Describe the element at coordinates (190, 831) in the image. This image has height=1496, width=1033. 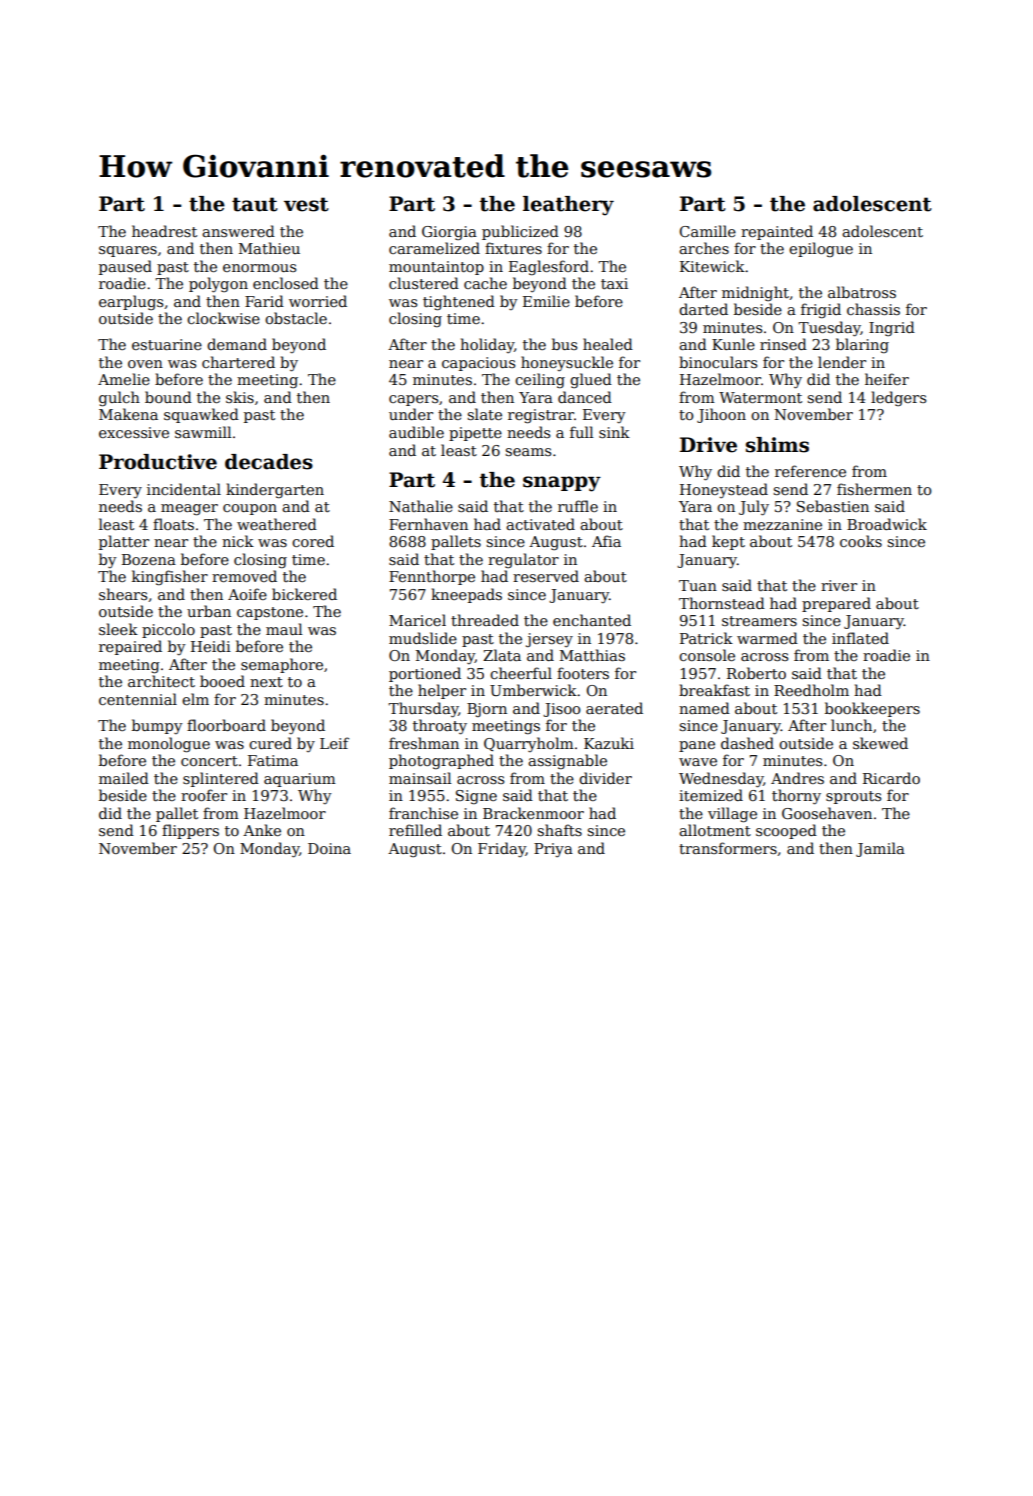
I see `flippers` at that location.
